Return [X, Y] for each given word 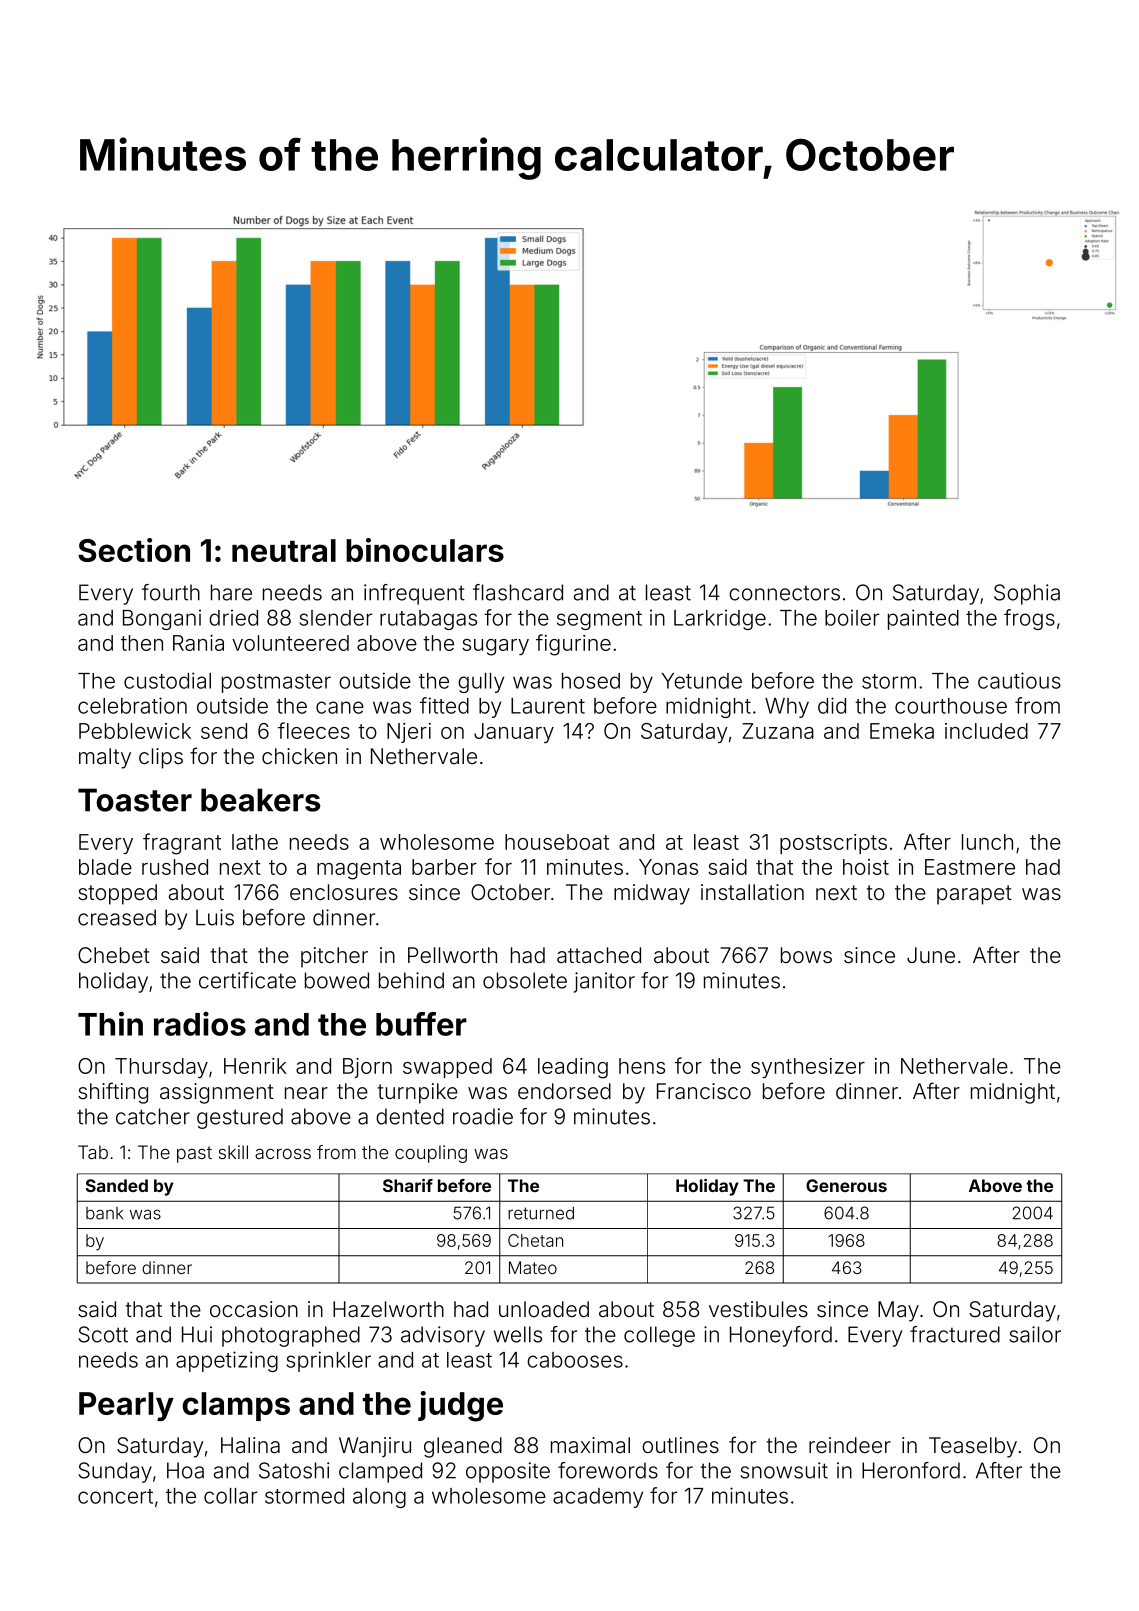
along [379, 1498]
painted [923, 619]
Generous [846, 1185]
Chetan [535, 1240]
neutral [284, 550]
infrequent [414, 594]
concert [115, 1496]
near [306, 1093]
